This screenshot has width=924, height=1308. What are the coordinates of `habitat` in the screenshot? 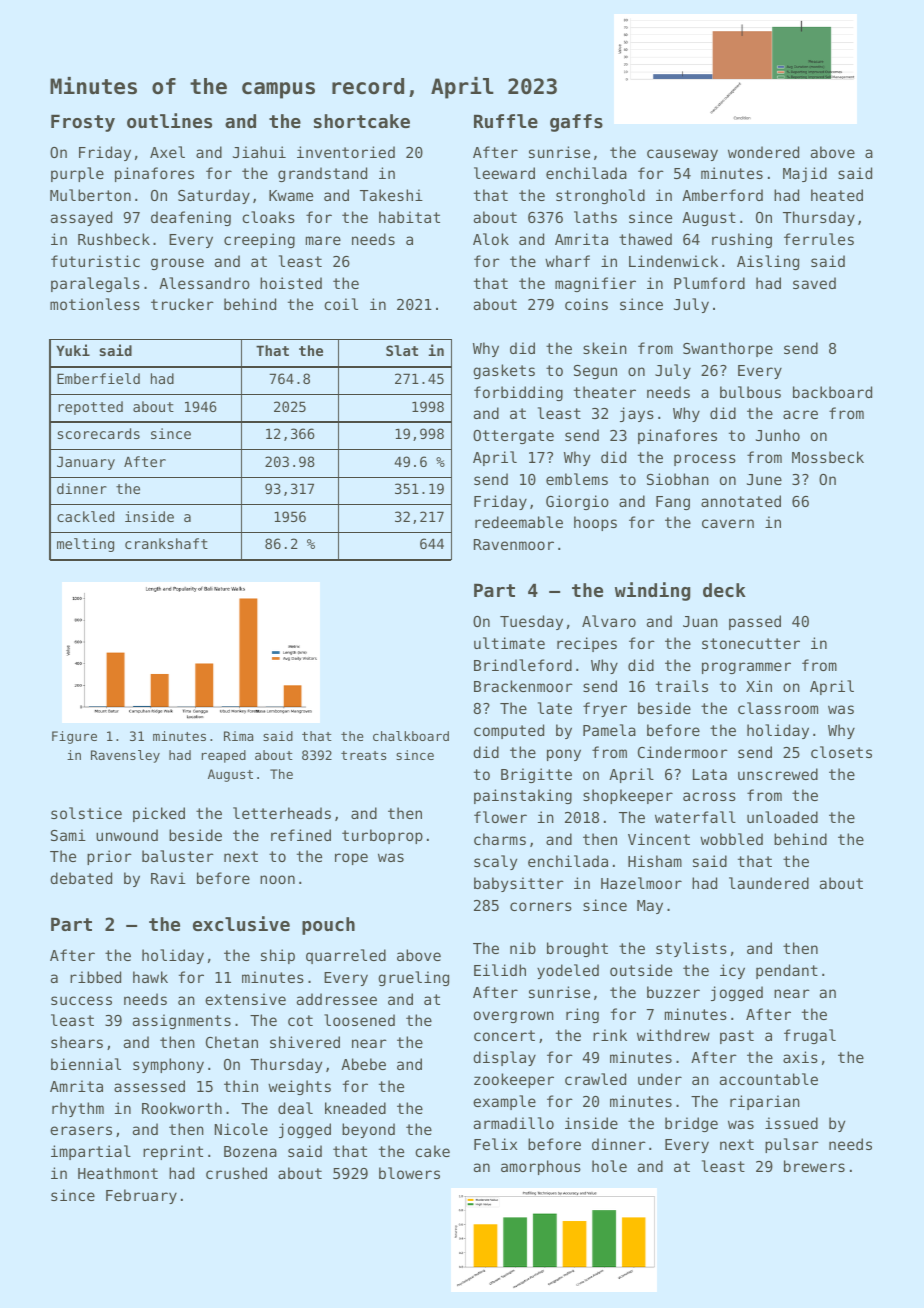 It's located at (409, 217).
